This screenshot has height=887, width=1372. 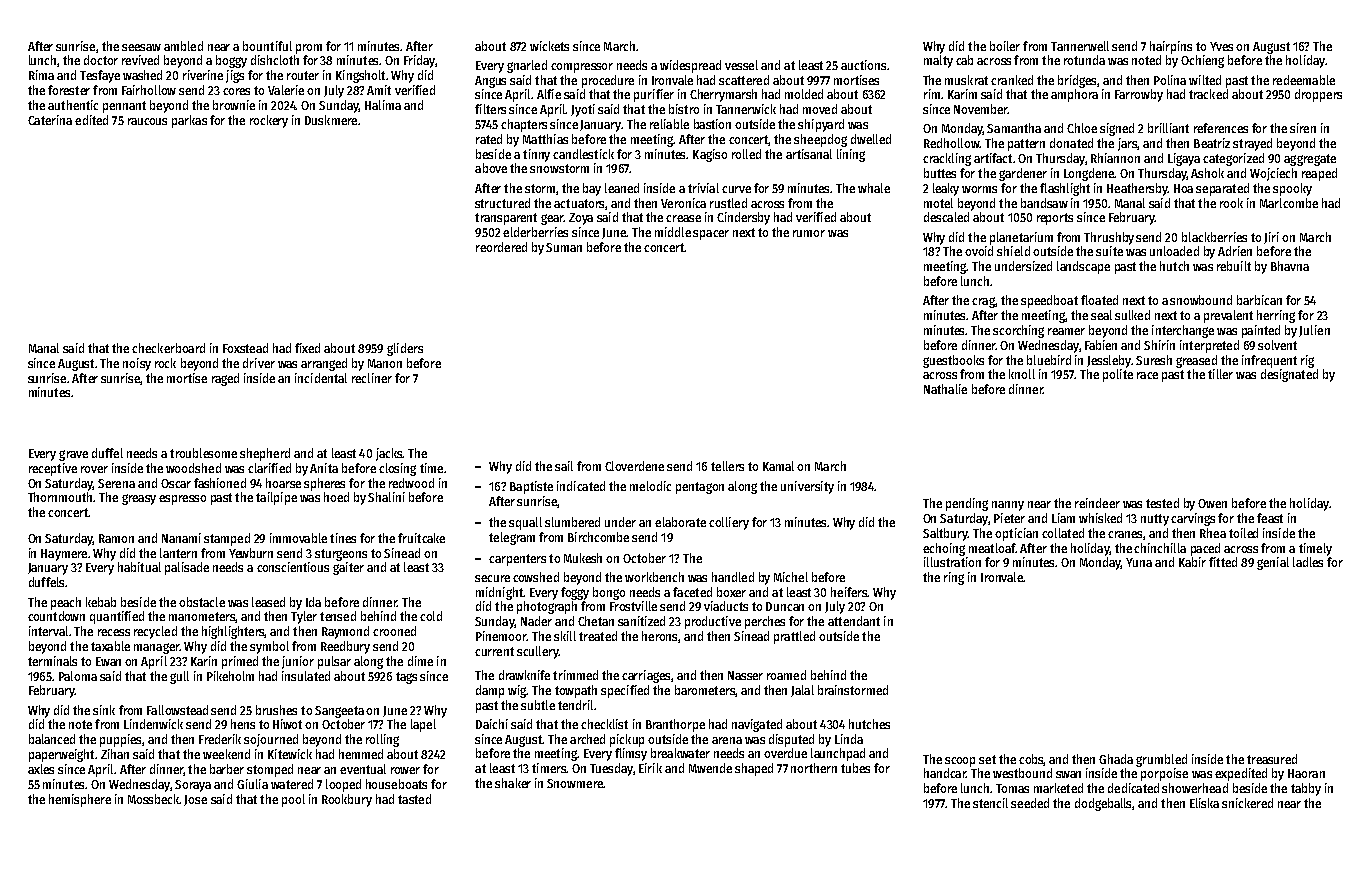 I want to click on illustration, so click(x=952, y=562).
